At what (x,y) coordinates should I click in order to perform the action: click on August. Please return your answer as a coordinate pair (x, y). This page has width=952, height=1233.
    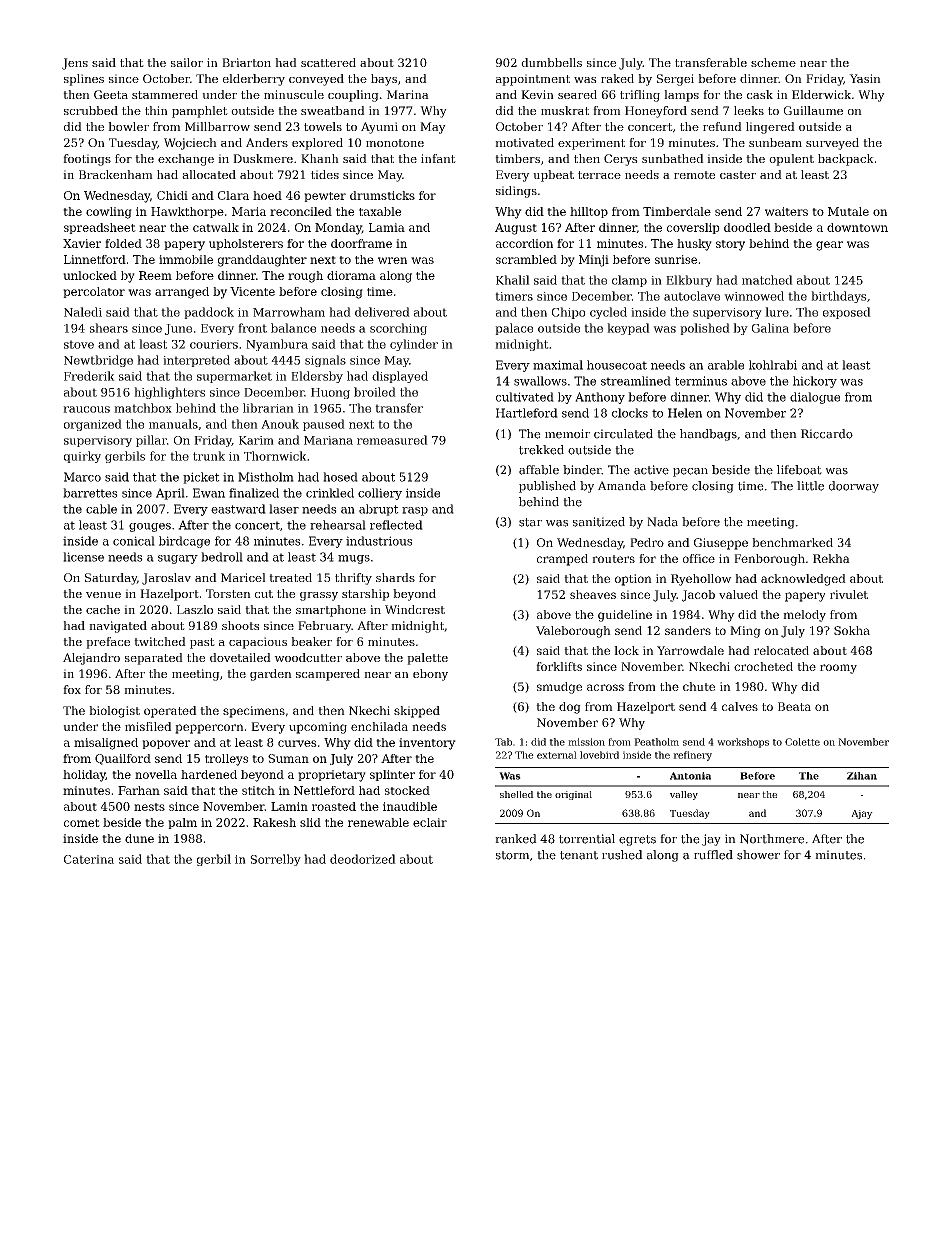
    Looking at the image, I should click on (516, 229).
